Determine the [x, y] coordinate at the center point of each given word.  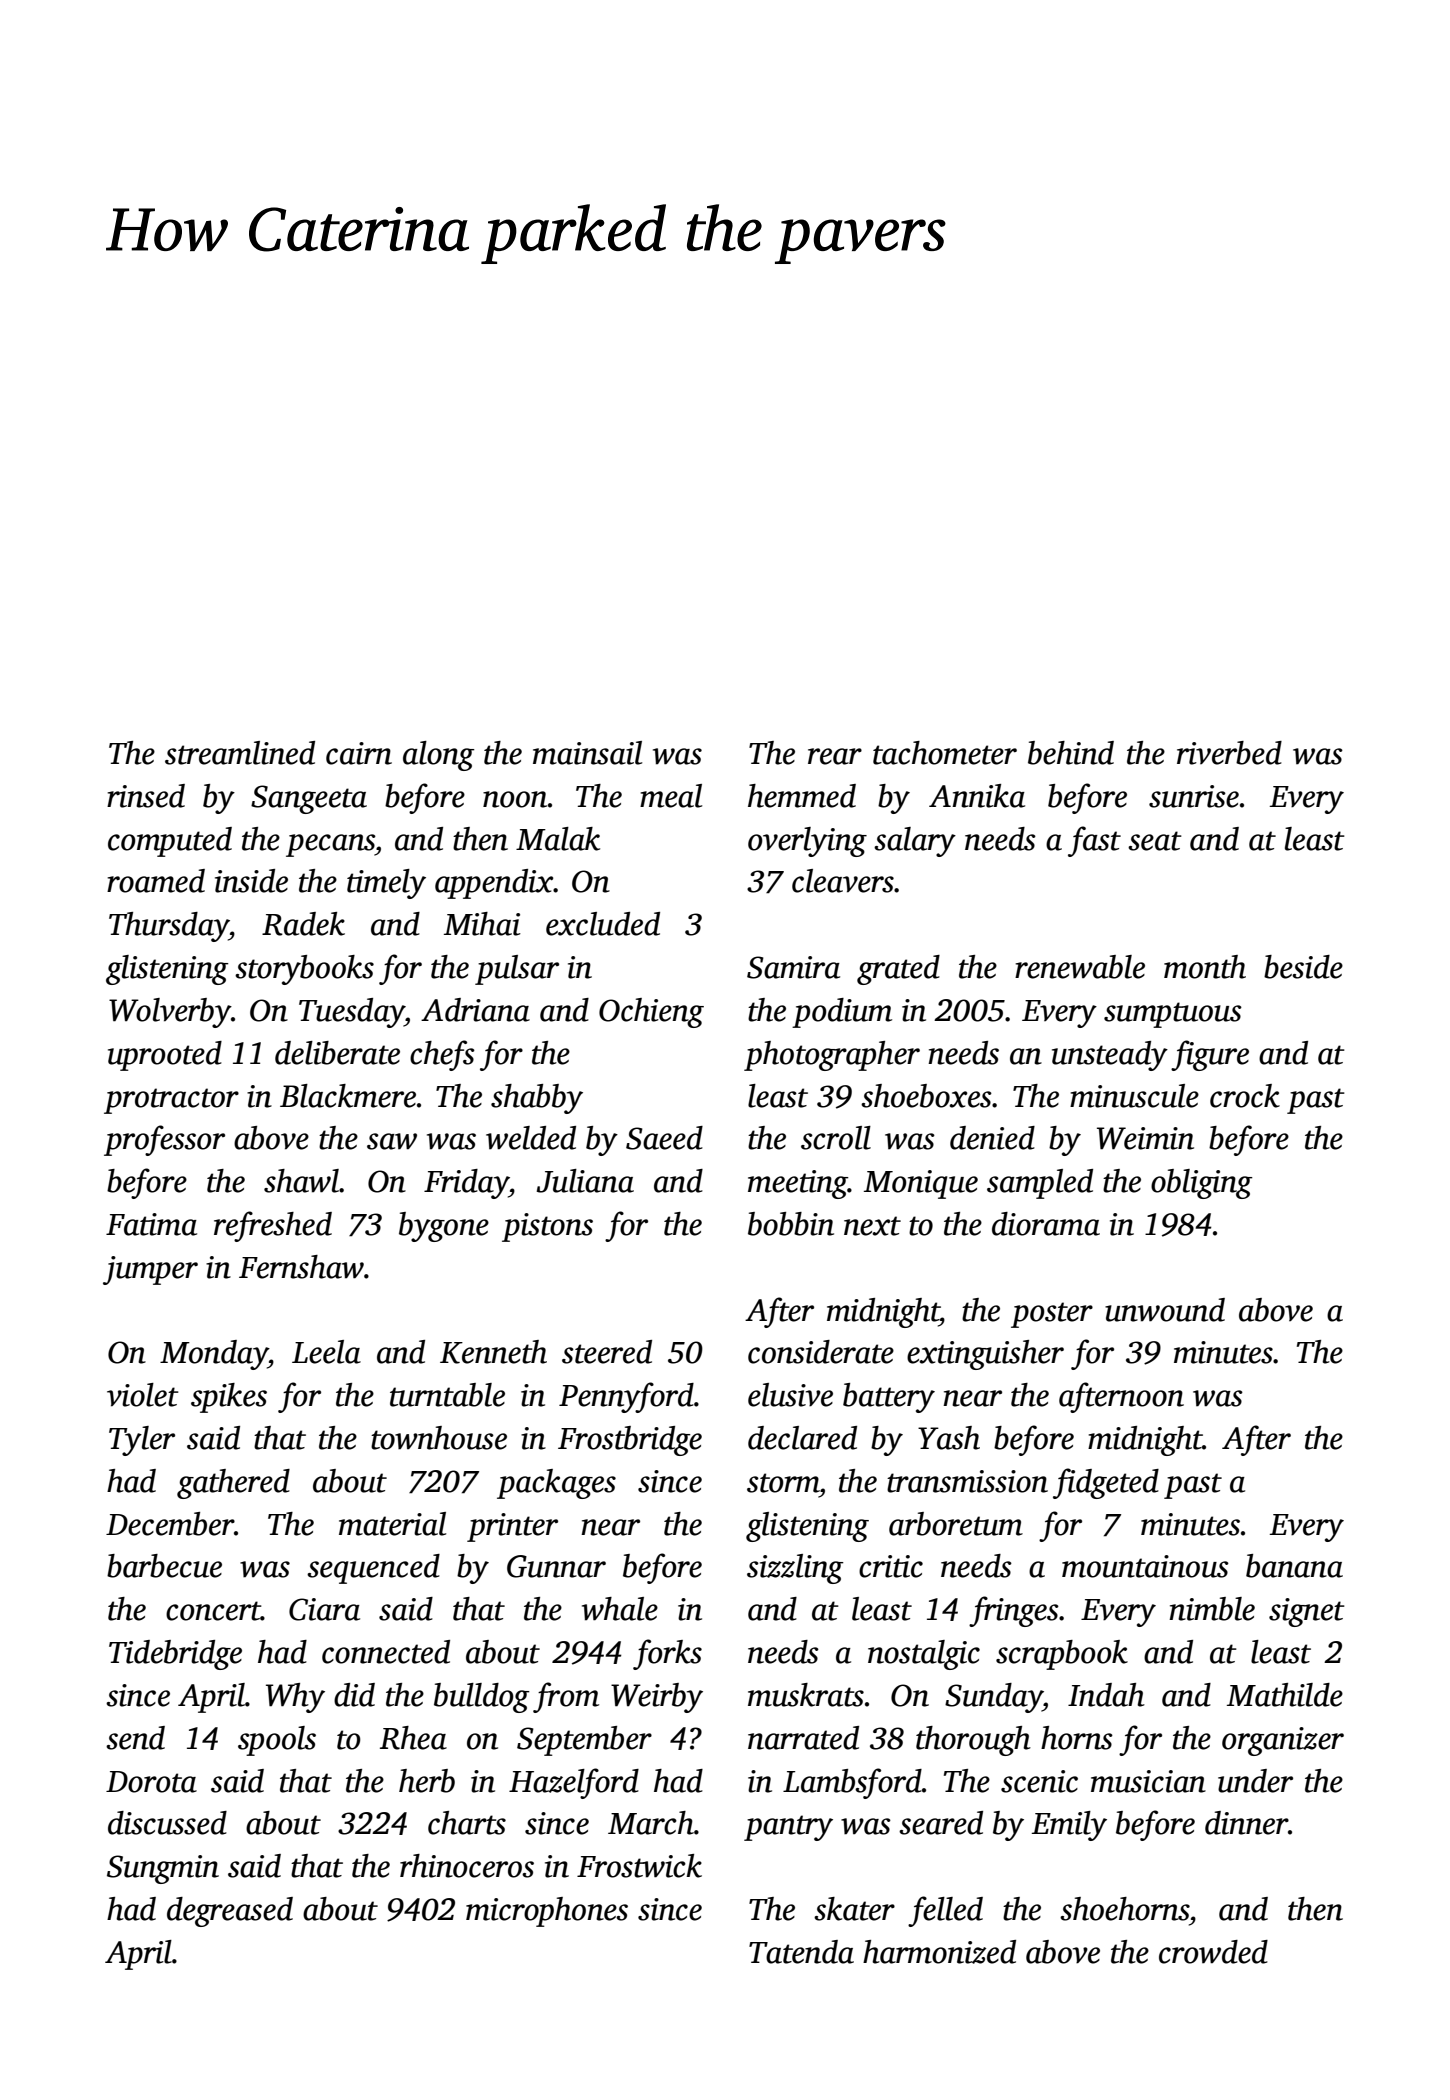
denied [992, 1138]
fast [1094, 841]
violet [143, 1395]
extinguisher [985, 1355]
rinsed [146, 796]
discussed [167, 1823]
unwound [1165, 1310]
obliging [1202, 1184]
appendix [494, 884]
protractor [171, 1101]
